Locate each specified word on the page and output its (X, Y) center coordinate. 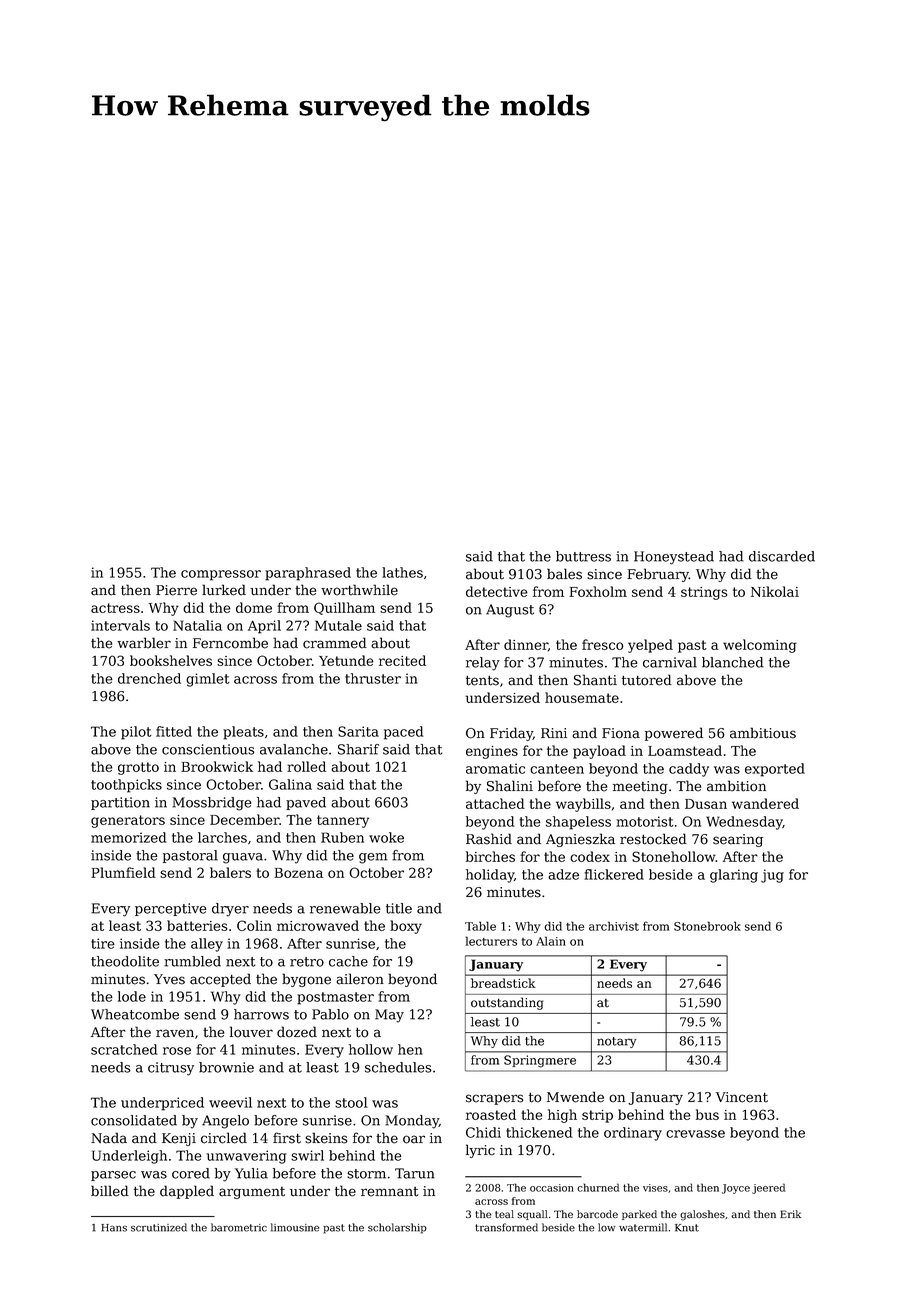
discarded (782, 556)
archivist (614, 926)
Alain (551, 941)
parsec (113, 1176)
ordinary (633, 1134)
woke (386, 837)
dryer (230, 910)
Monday (412, 1122)
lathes (402, 572)
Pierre (176, 590)
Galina (290, 784)
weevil (230, 1102)
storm (366, 1174)
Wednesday (744, 823)
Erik (790, 1214)
